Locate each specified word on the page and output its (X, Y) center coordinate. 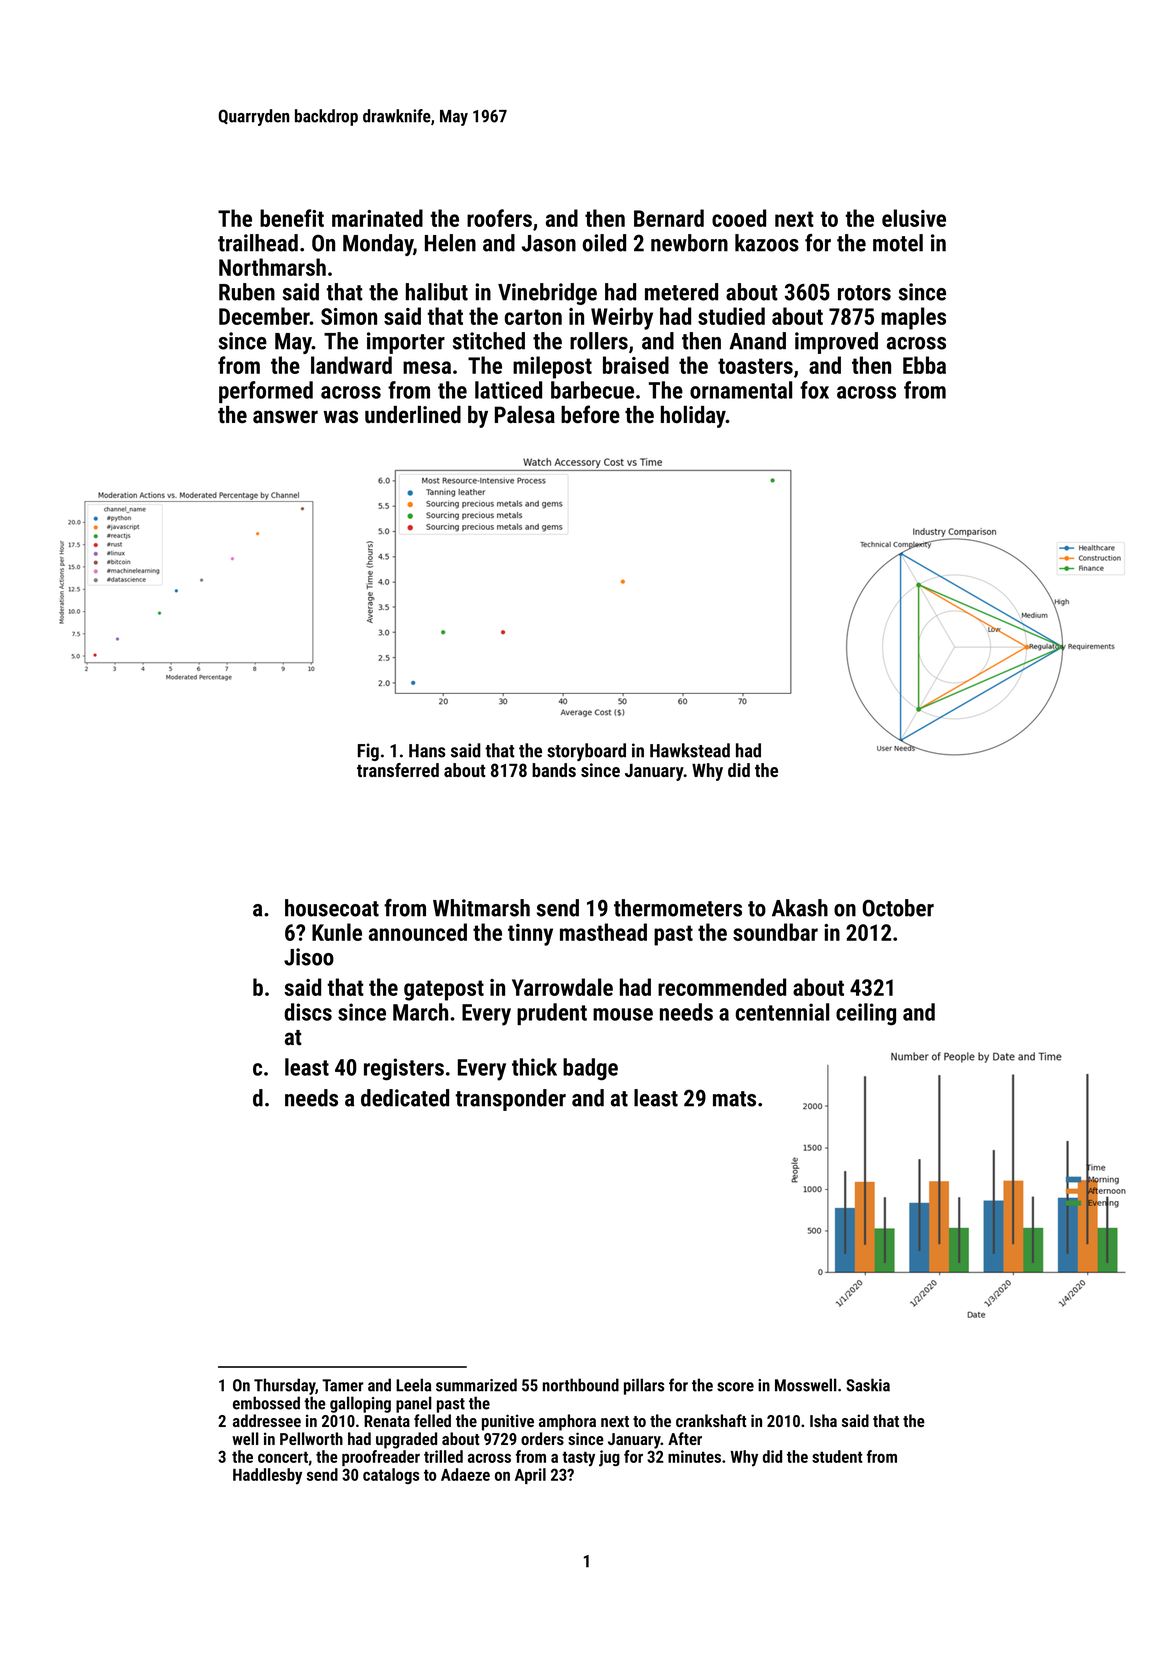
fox (814, 390)
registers (404, 1069)
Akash (800, 908)
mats (734, 1099)
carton (533, 317)
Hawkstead (690, 750)
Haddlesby (267, 1476)
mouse (623, 1014)
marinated (377, 218)
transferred (398, 770)
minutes (694, 1456)
